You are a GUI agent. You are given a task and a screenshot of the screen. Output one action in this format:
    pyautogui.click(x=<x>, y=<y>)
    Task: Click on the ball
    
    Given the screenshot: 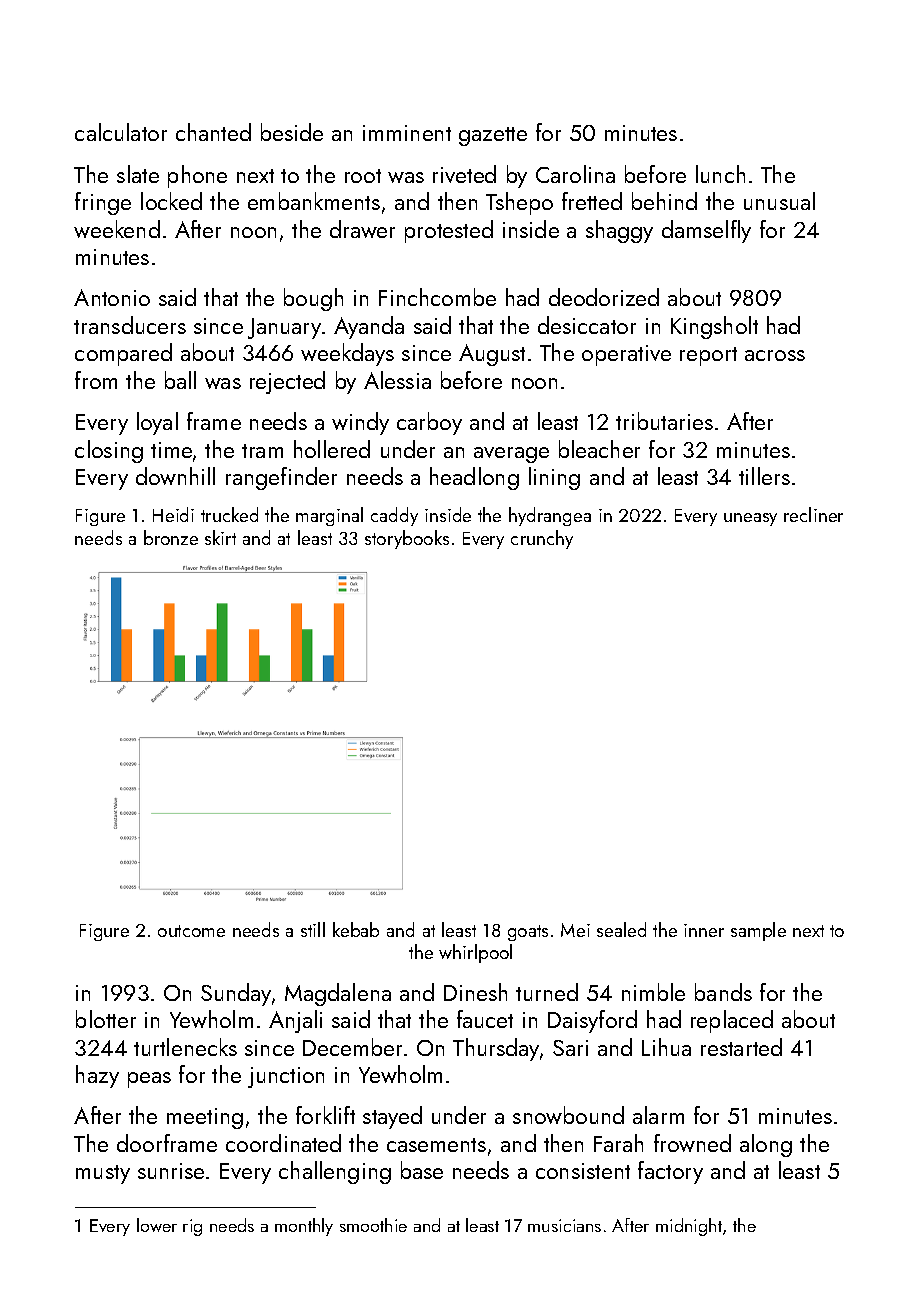 What is the action you would take?
    pyautogui.click(x=180, y=380)
